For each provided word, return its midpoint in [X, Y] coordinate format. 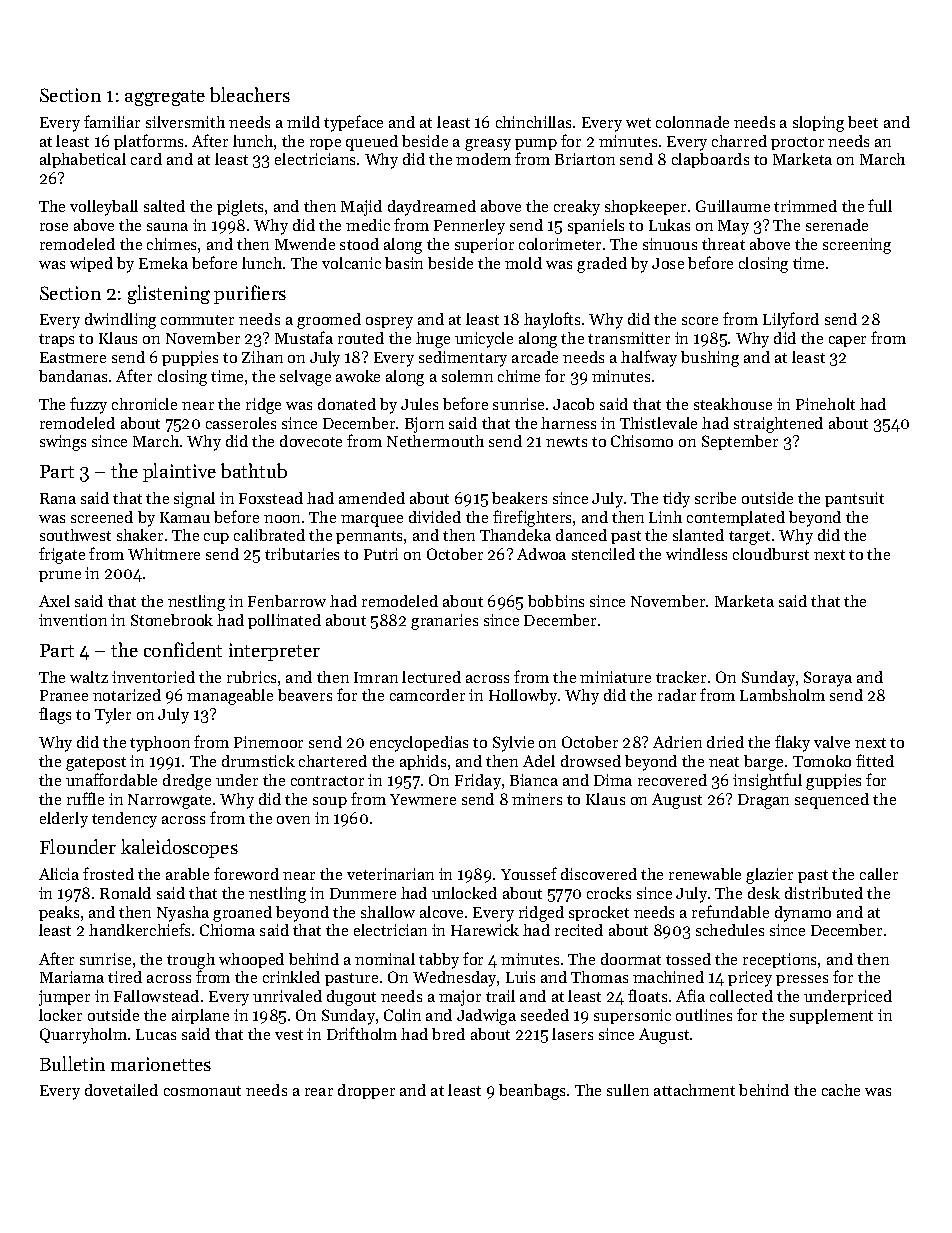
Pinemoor [268, 742]
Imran [376, 677]
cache [841, 1090]
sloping [818, 124]
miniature [615, 677]
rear [319, 1092]
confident [183, 649]
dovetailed [121, 1090]
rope [325, 144]
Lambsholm [782, 695]
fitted [875, 760]
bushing [710, 359]
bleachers [250, 94]
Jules [419, 404]
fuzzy [88, 405]
